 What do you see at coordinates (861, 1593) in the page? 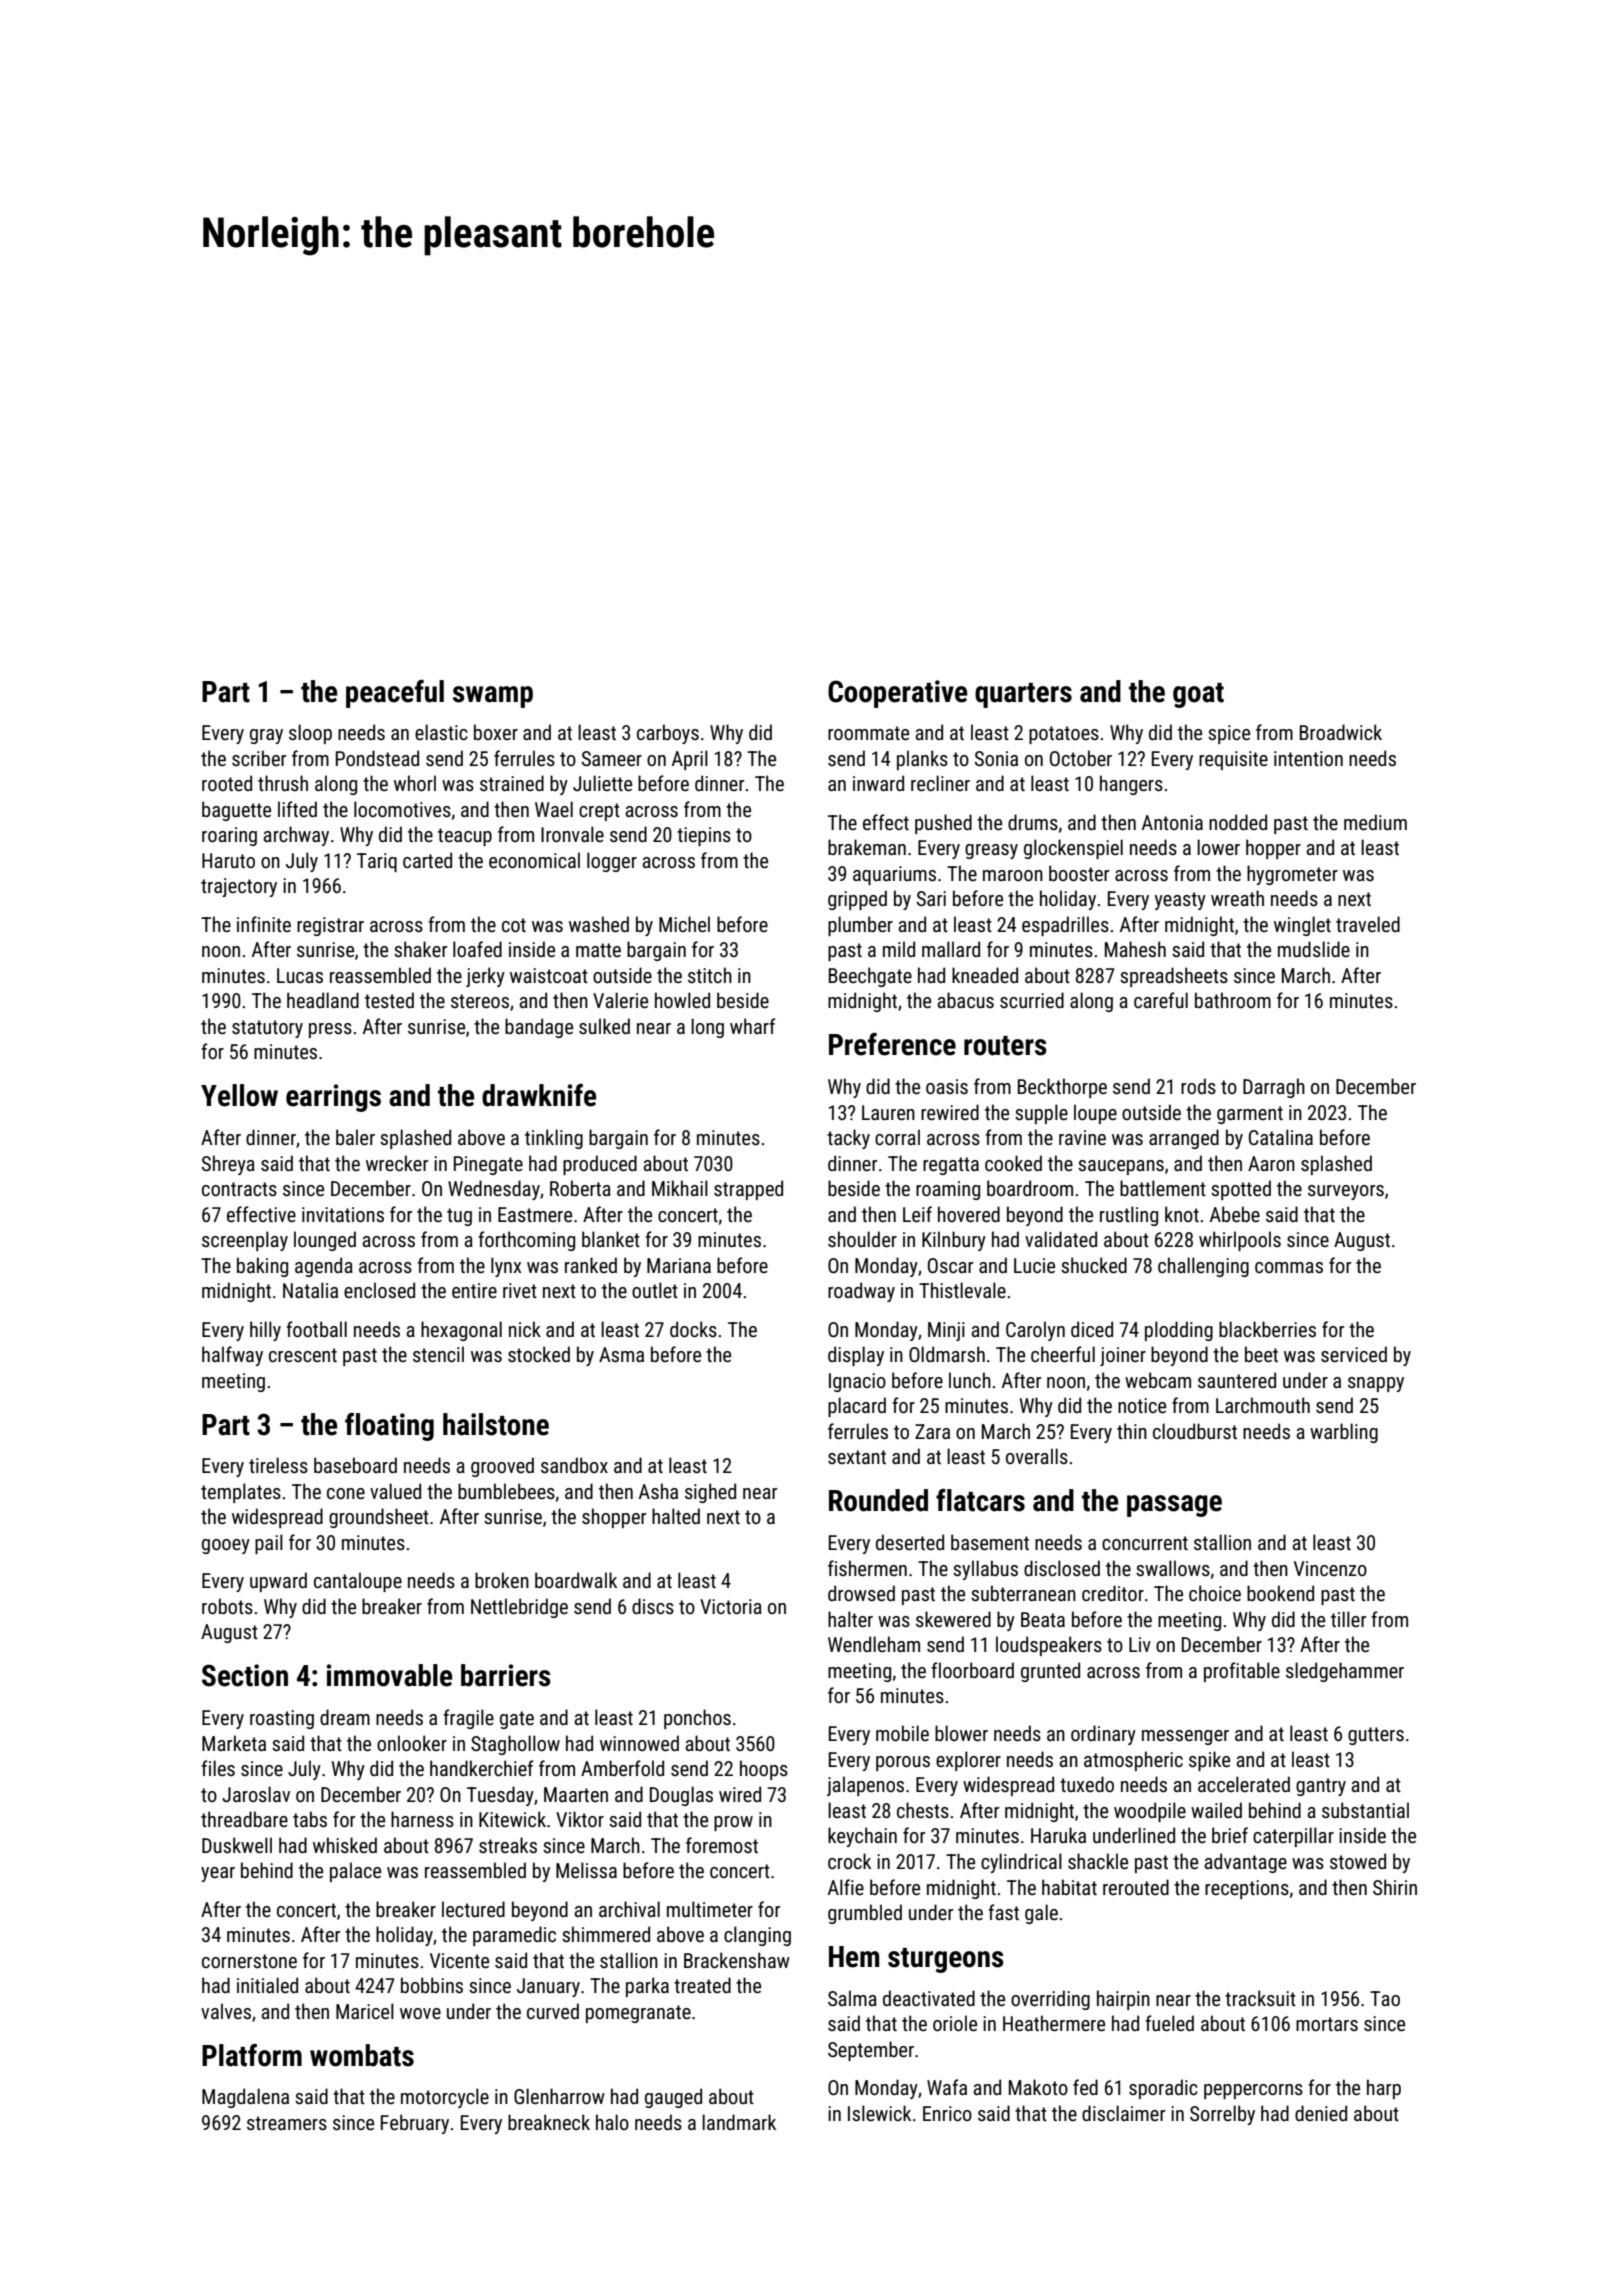
I see `drowsed` at bounding box center [861, 1593].
